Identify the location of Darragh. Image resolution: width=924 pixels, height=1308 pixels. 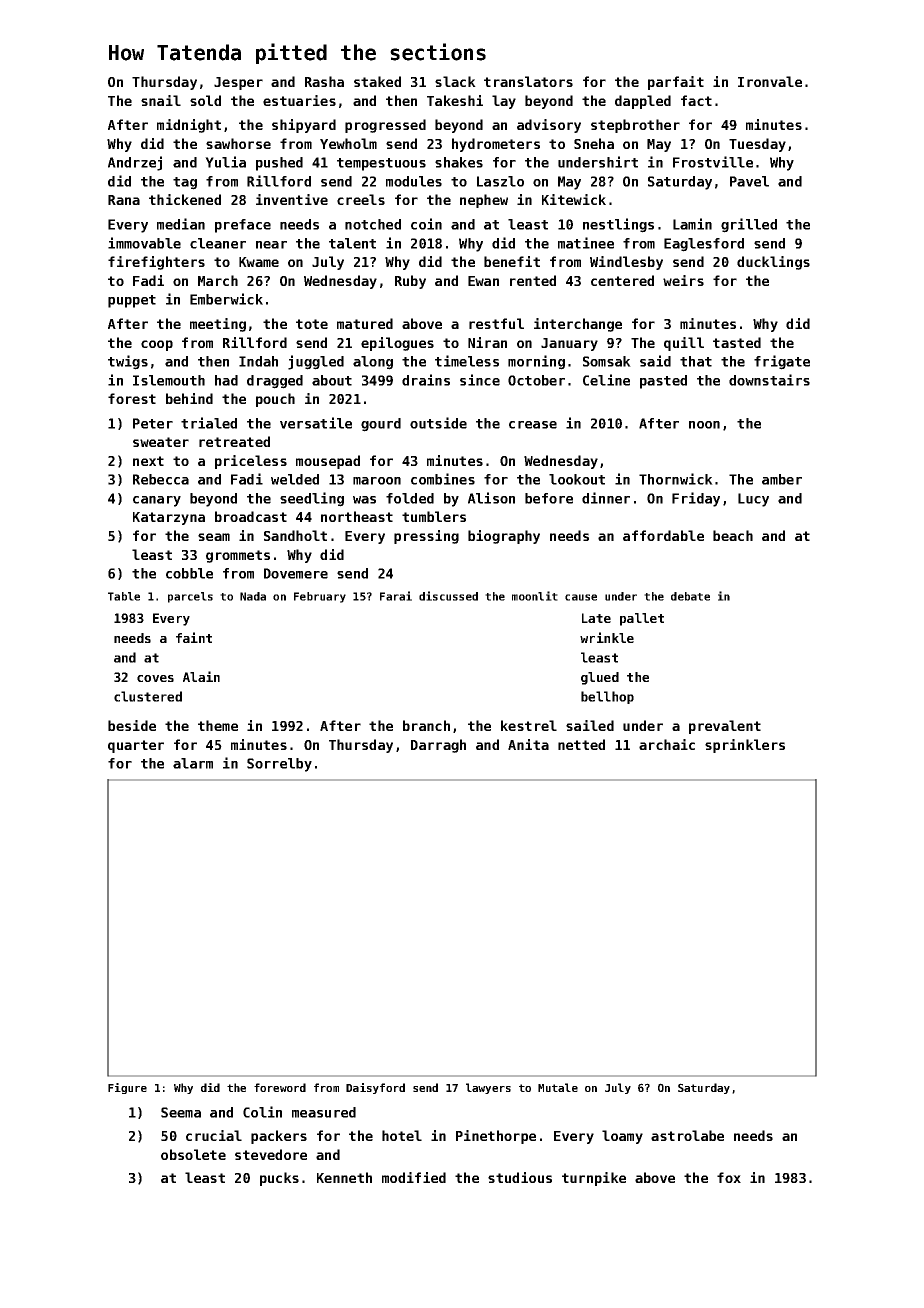
(438, 746).
